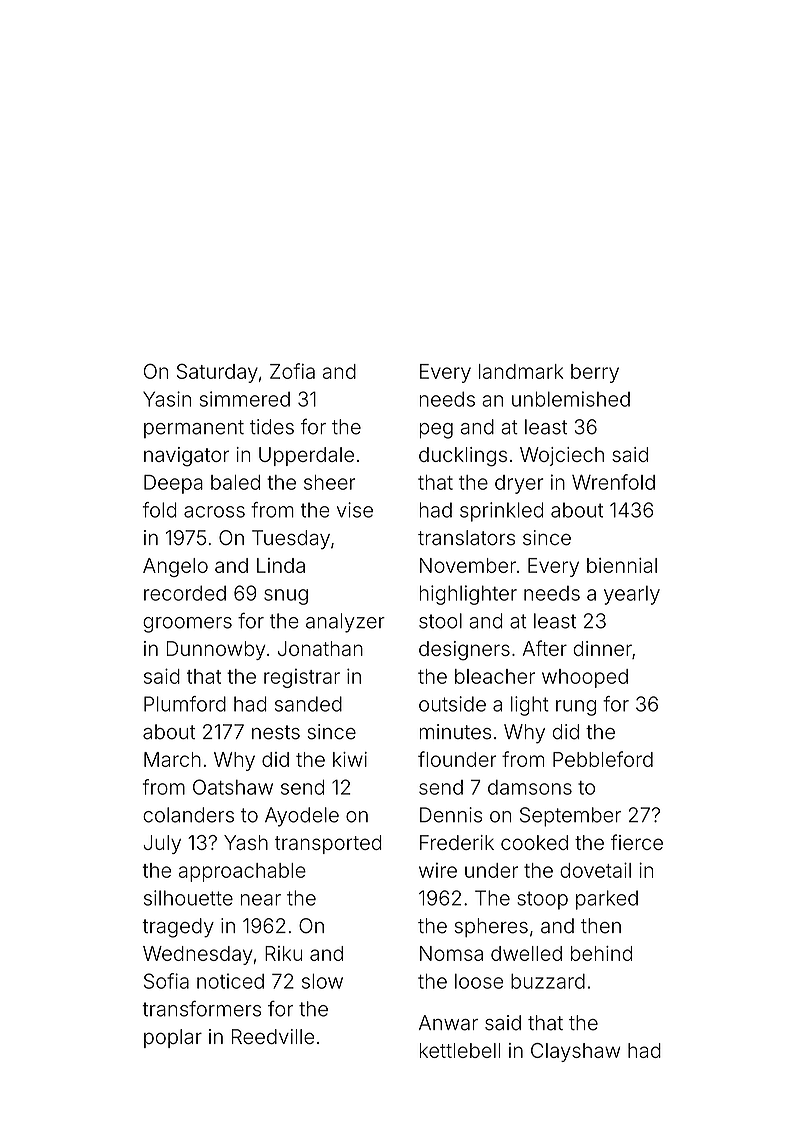 The image size is (808, 1147). What do you see at coordinates (306, 456) in the image?
I see `Upperdale` at bounding box center [306, 456].
